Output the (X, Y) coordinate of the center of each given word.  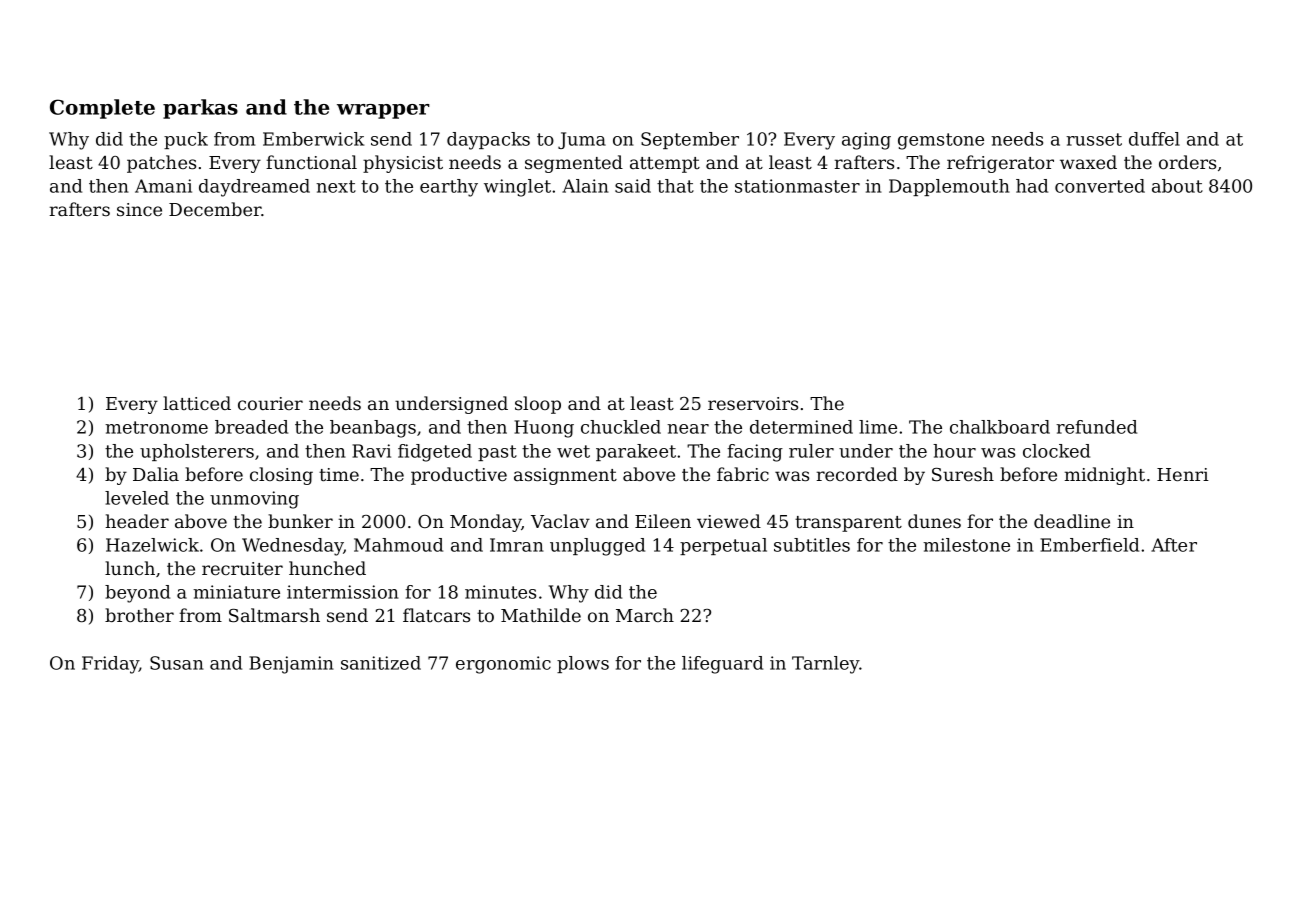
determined (801, 427)
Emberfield (1089, 545)
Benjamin (291, 665)
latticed (197, 403)
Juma (582, 140)
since (139, 209)
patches (161, 164)
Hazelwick (152, 545)
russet (1094, 139)
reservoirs (753, 403)
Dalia (156, 474)
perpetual (723, 546)
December (215, 209)
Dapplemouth (949, 187)
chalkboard (1000, 427)
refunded (1096, 427)
